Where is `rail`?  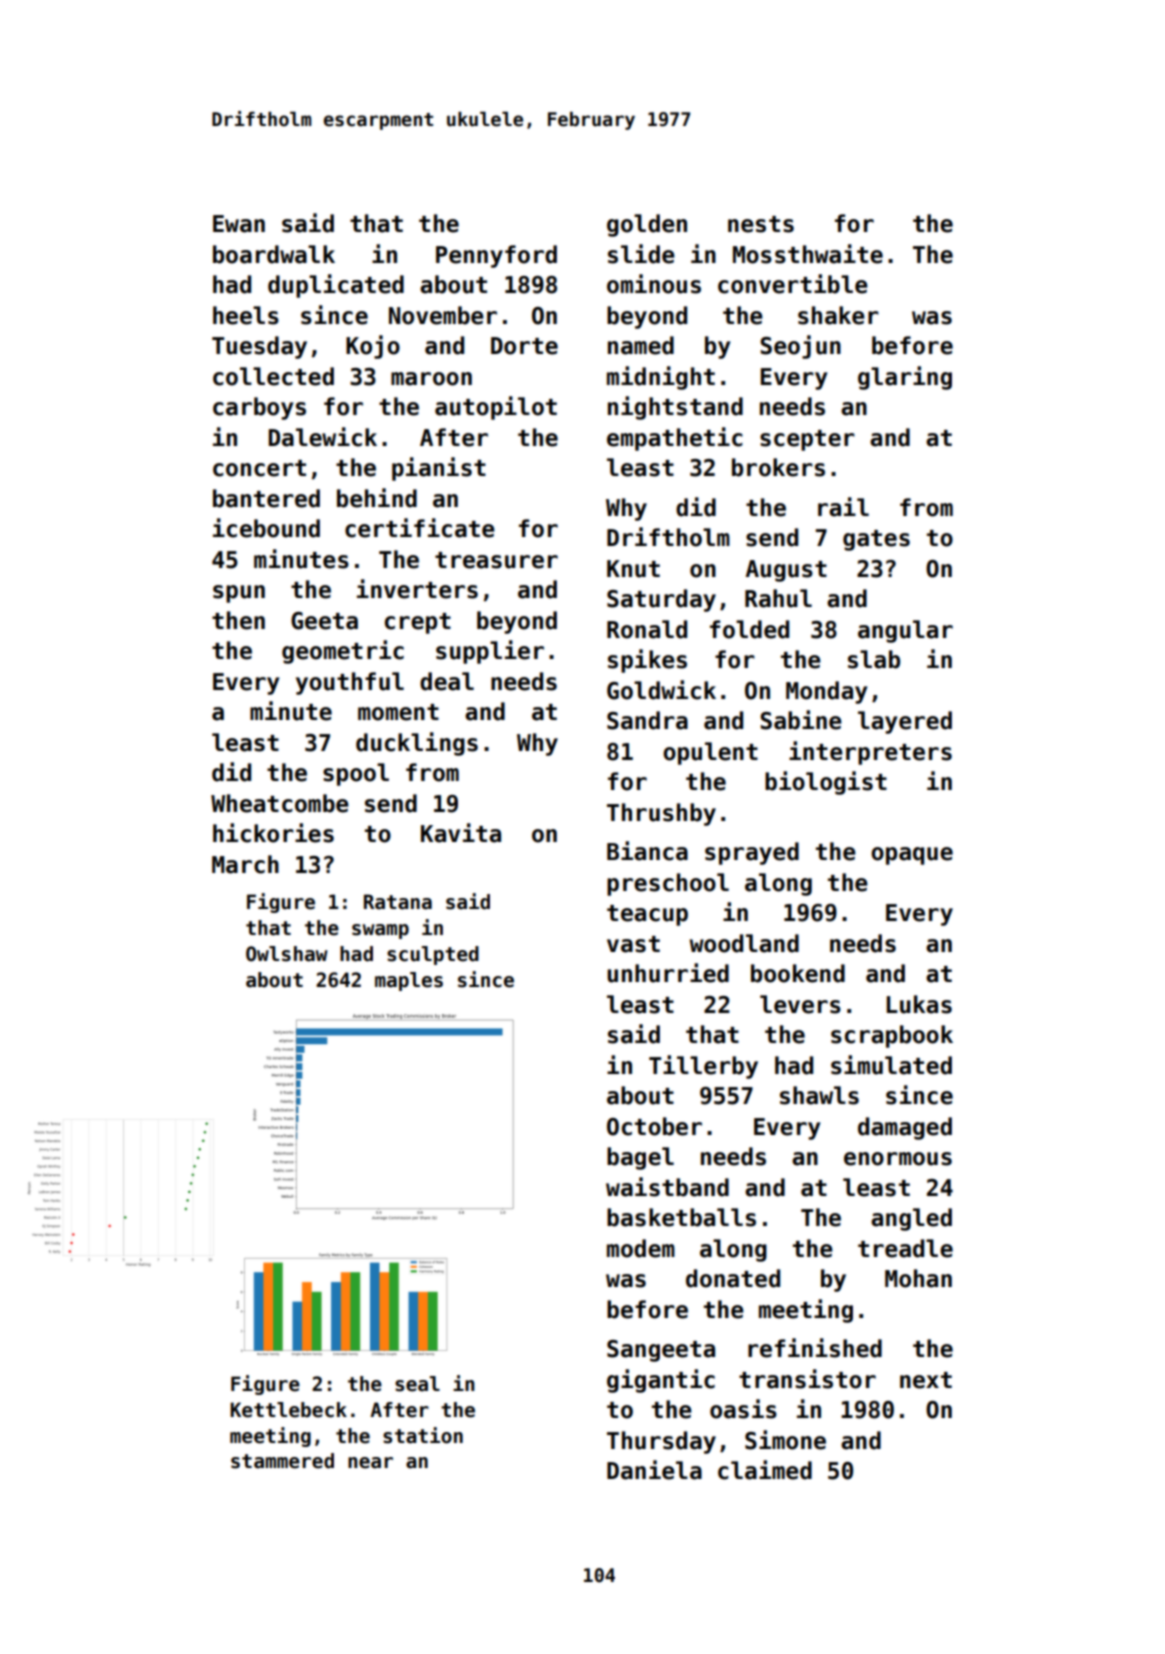
rail is located at coordinates (843, 507).
